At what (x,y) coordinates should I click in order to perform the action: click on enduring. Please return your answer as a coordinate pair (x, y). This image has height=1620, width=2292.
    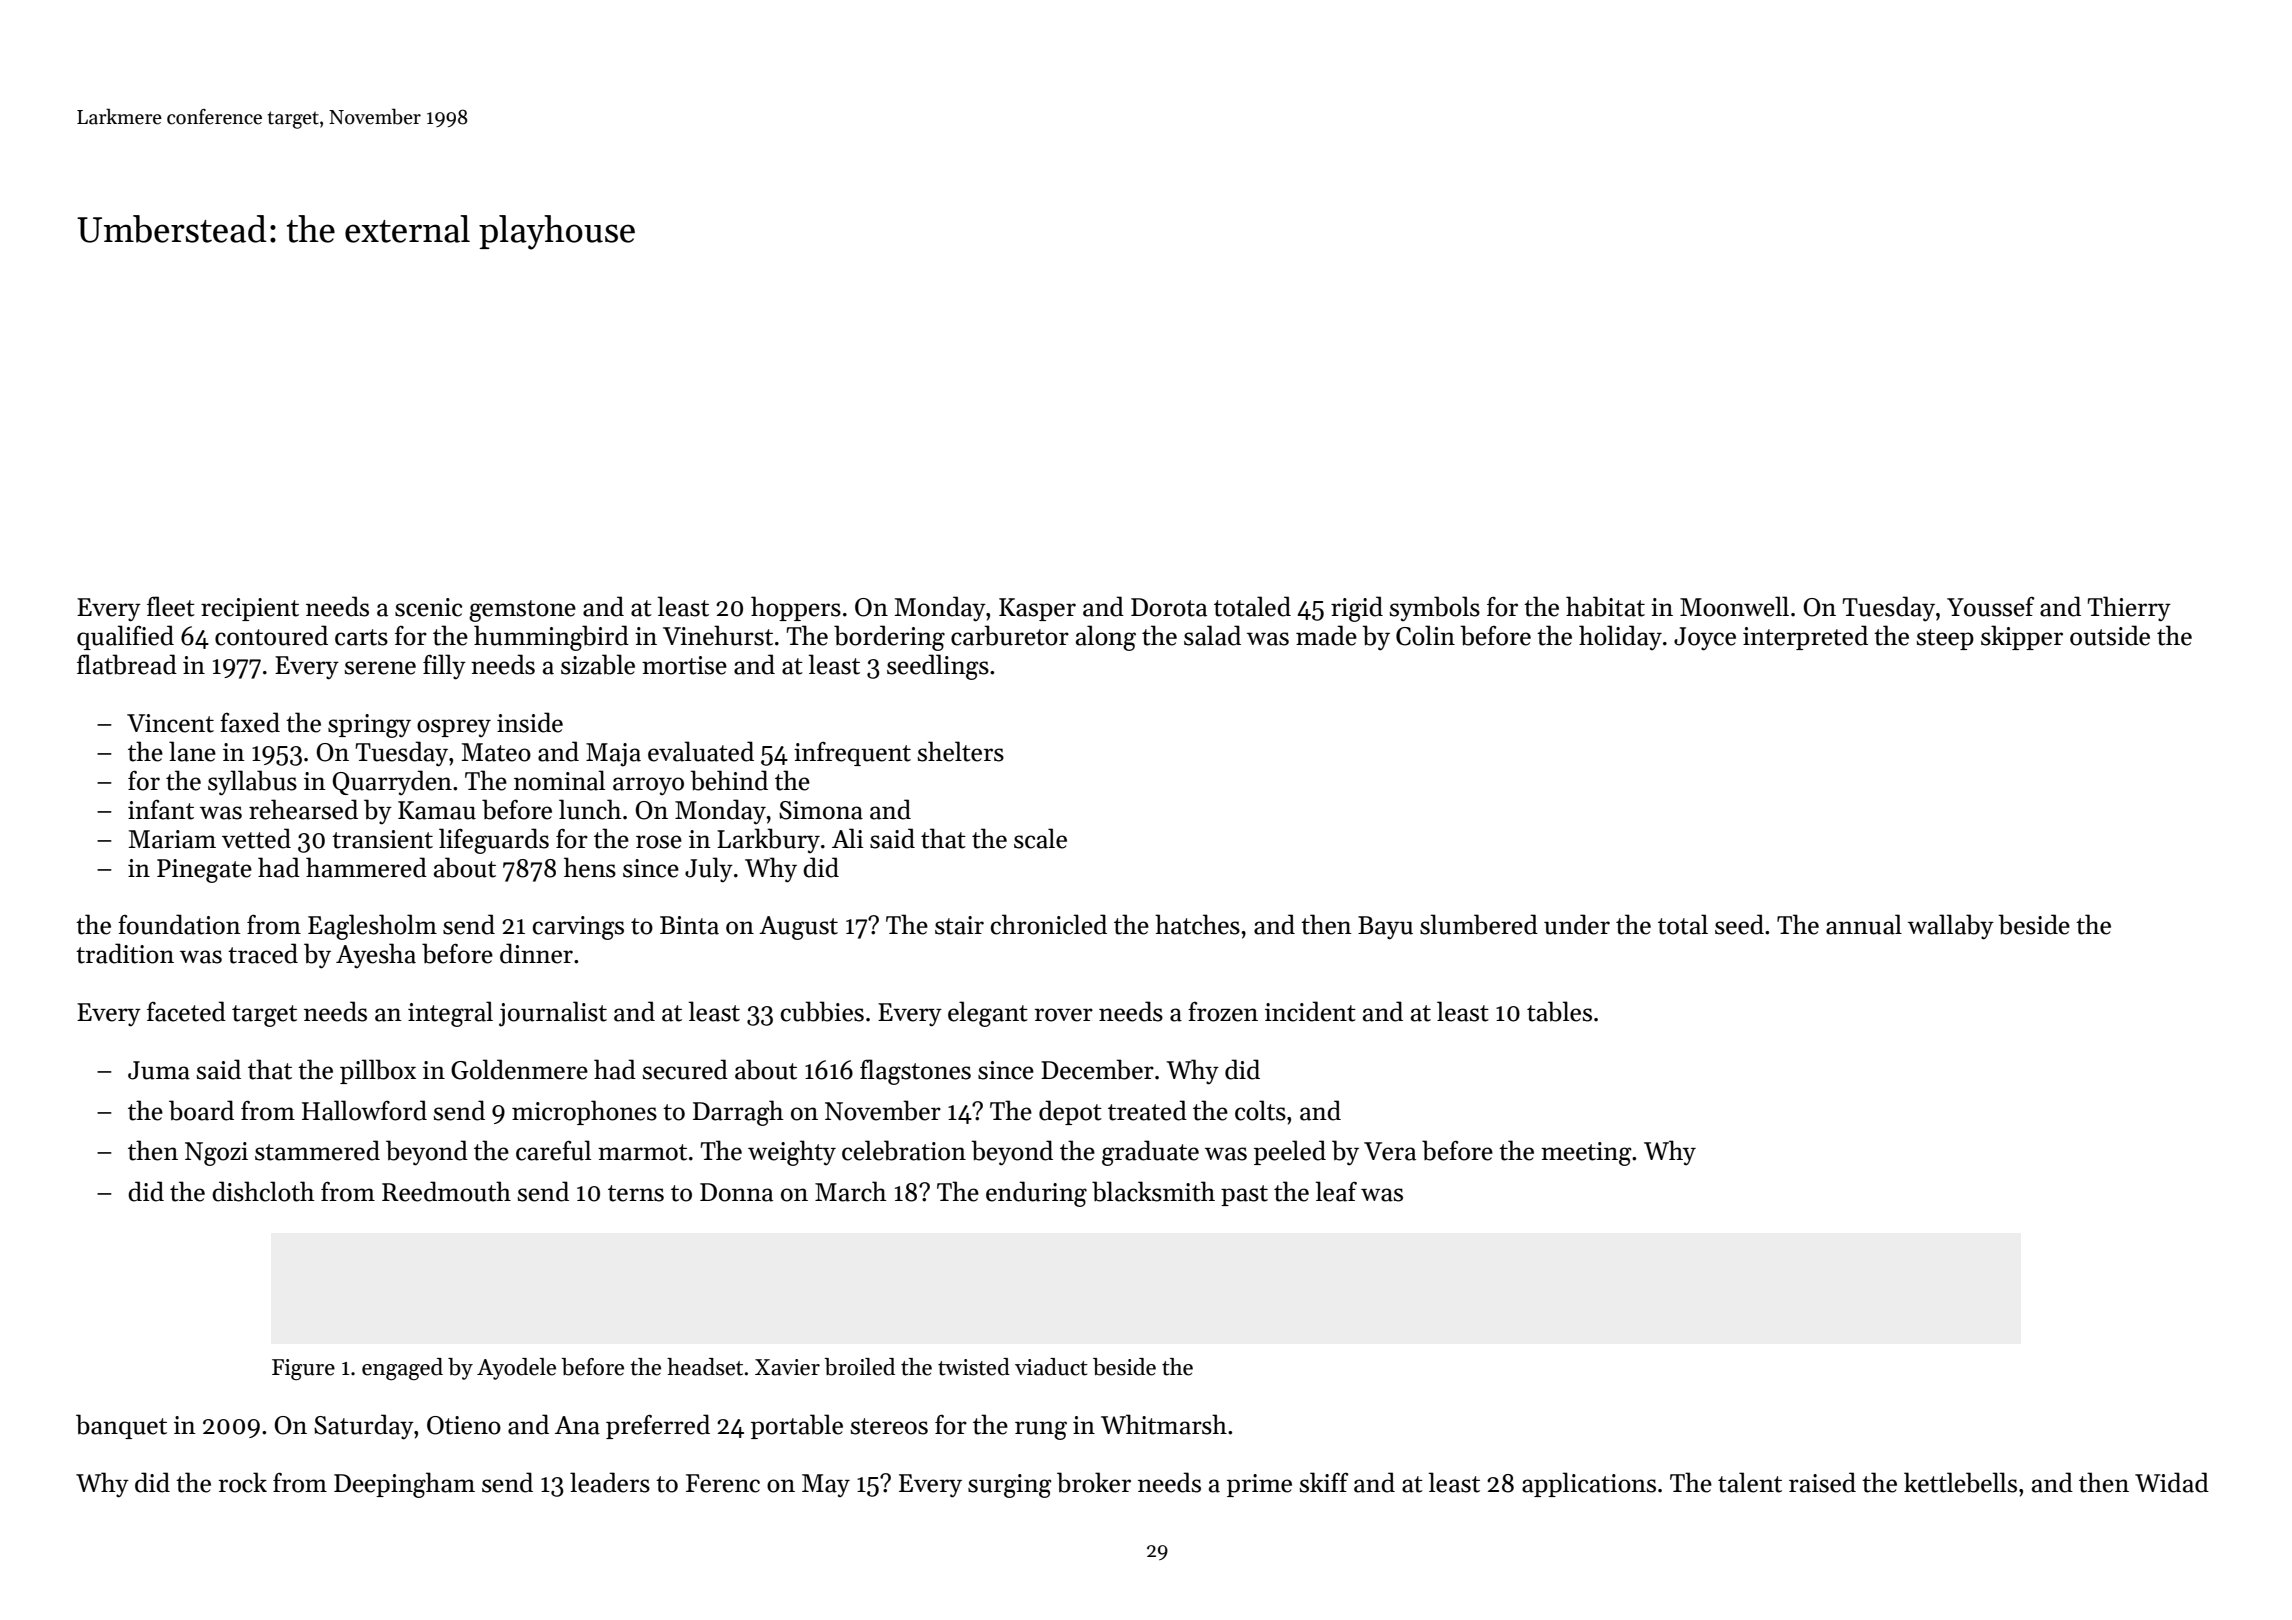
    Looking at the image, I should click on (1036, 1194).
